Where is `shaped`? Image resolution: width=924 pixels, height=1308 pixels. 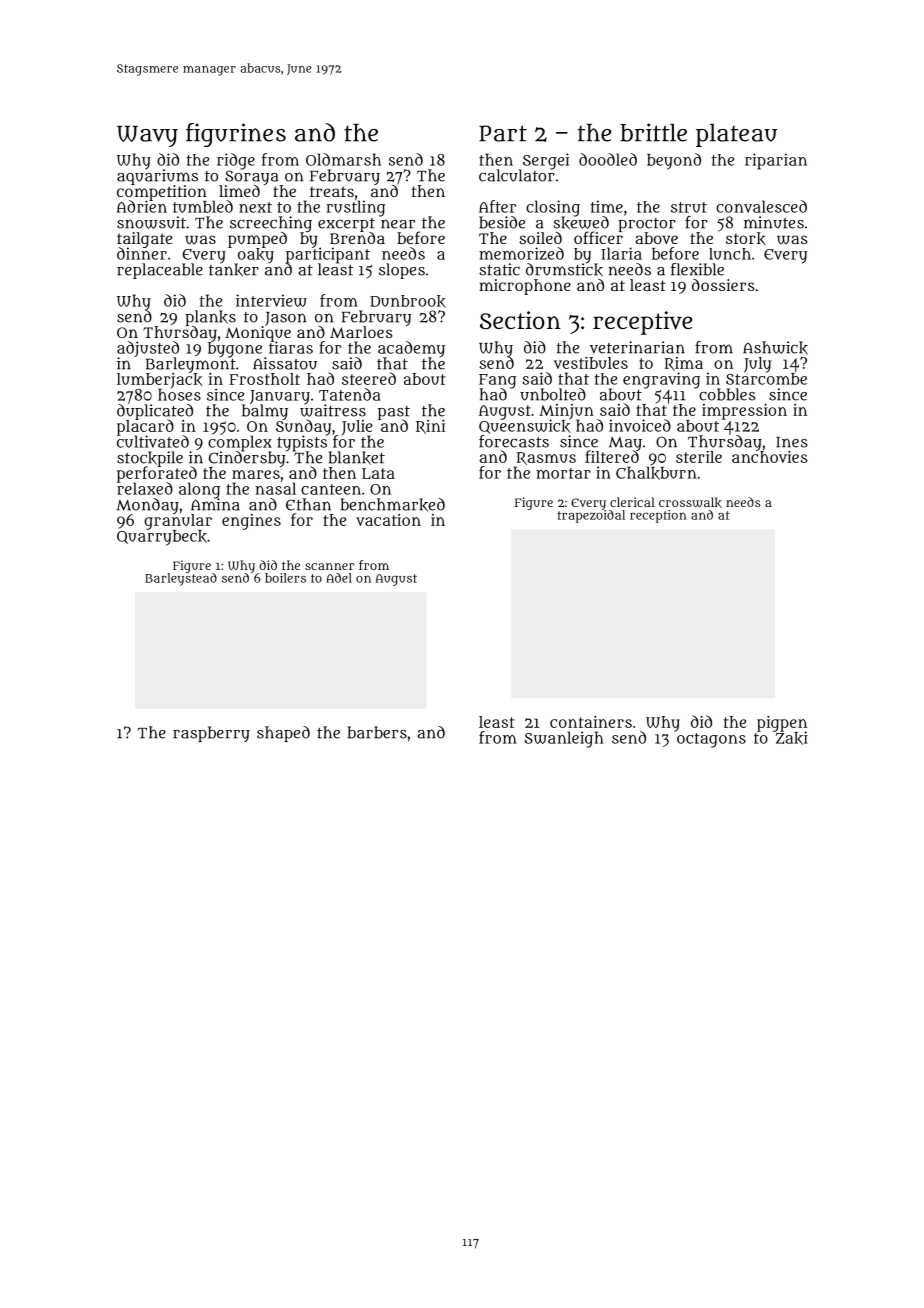 shaped is located at coordinates (283, 734).
